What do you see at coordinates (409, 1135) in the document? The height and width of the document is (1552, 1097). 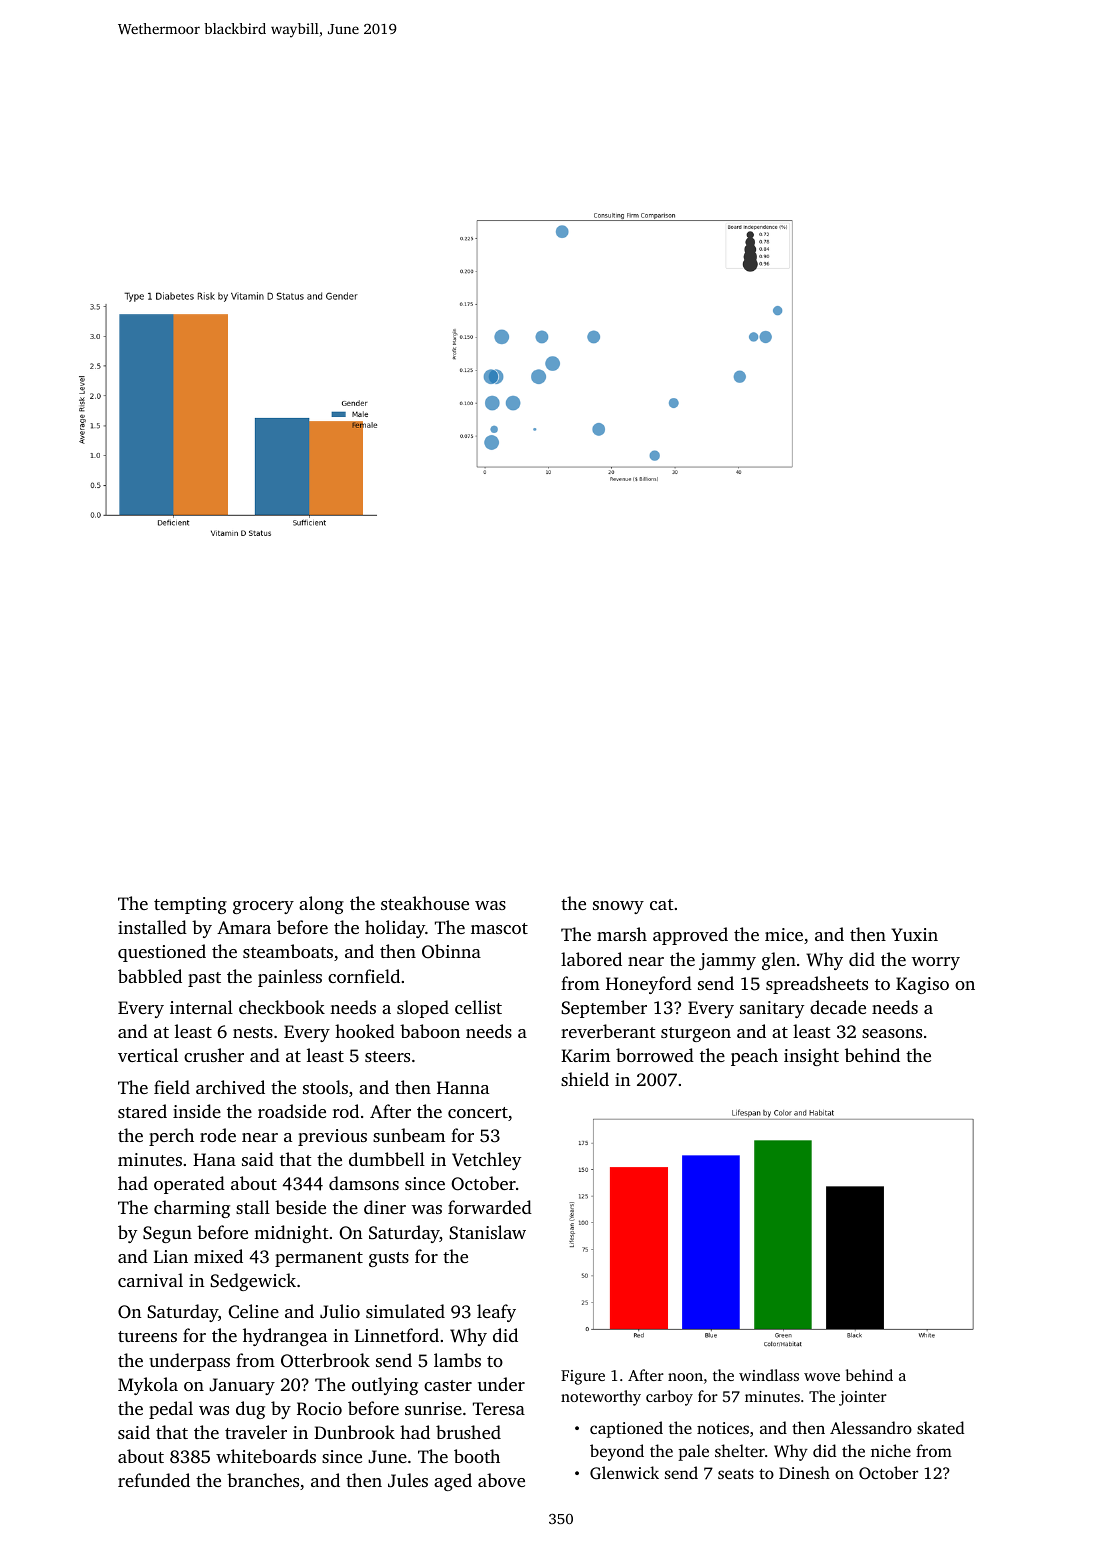 I see `sunbeam` at bounding box center [409, 1135].
